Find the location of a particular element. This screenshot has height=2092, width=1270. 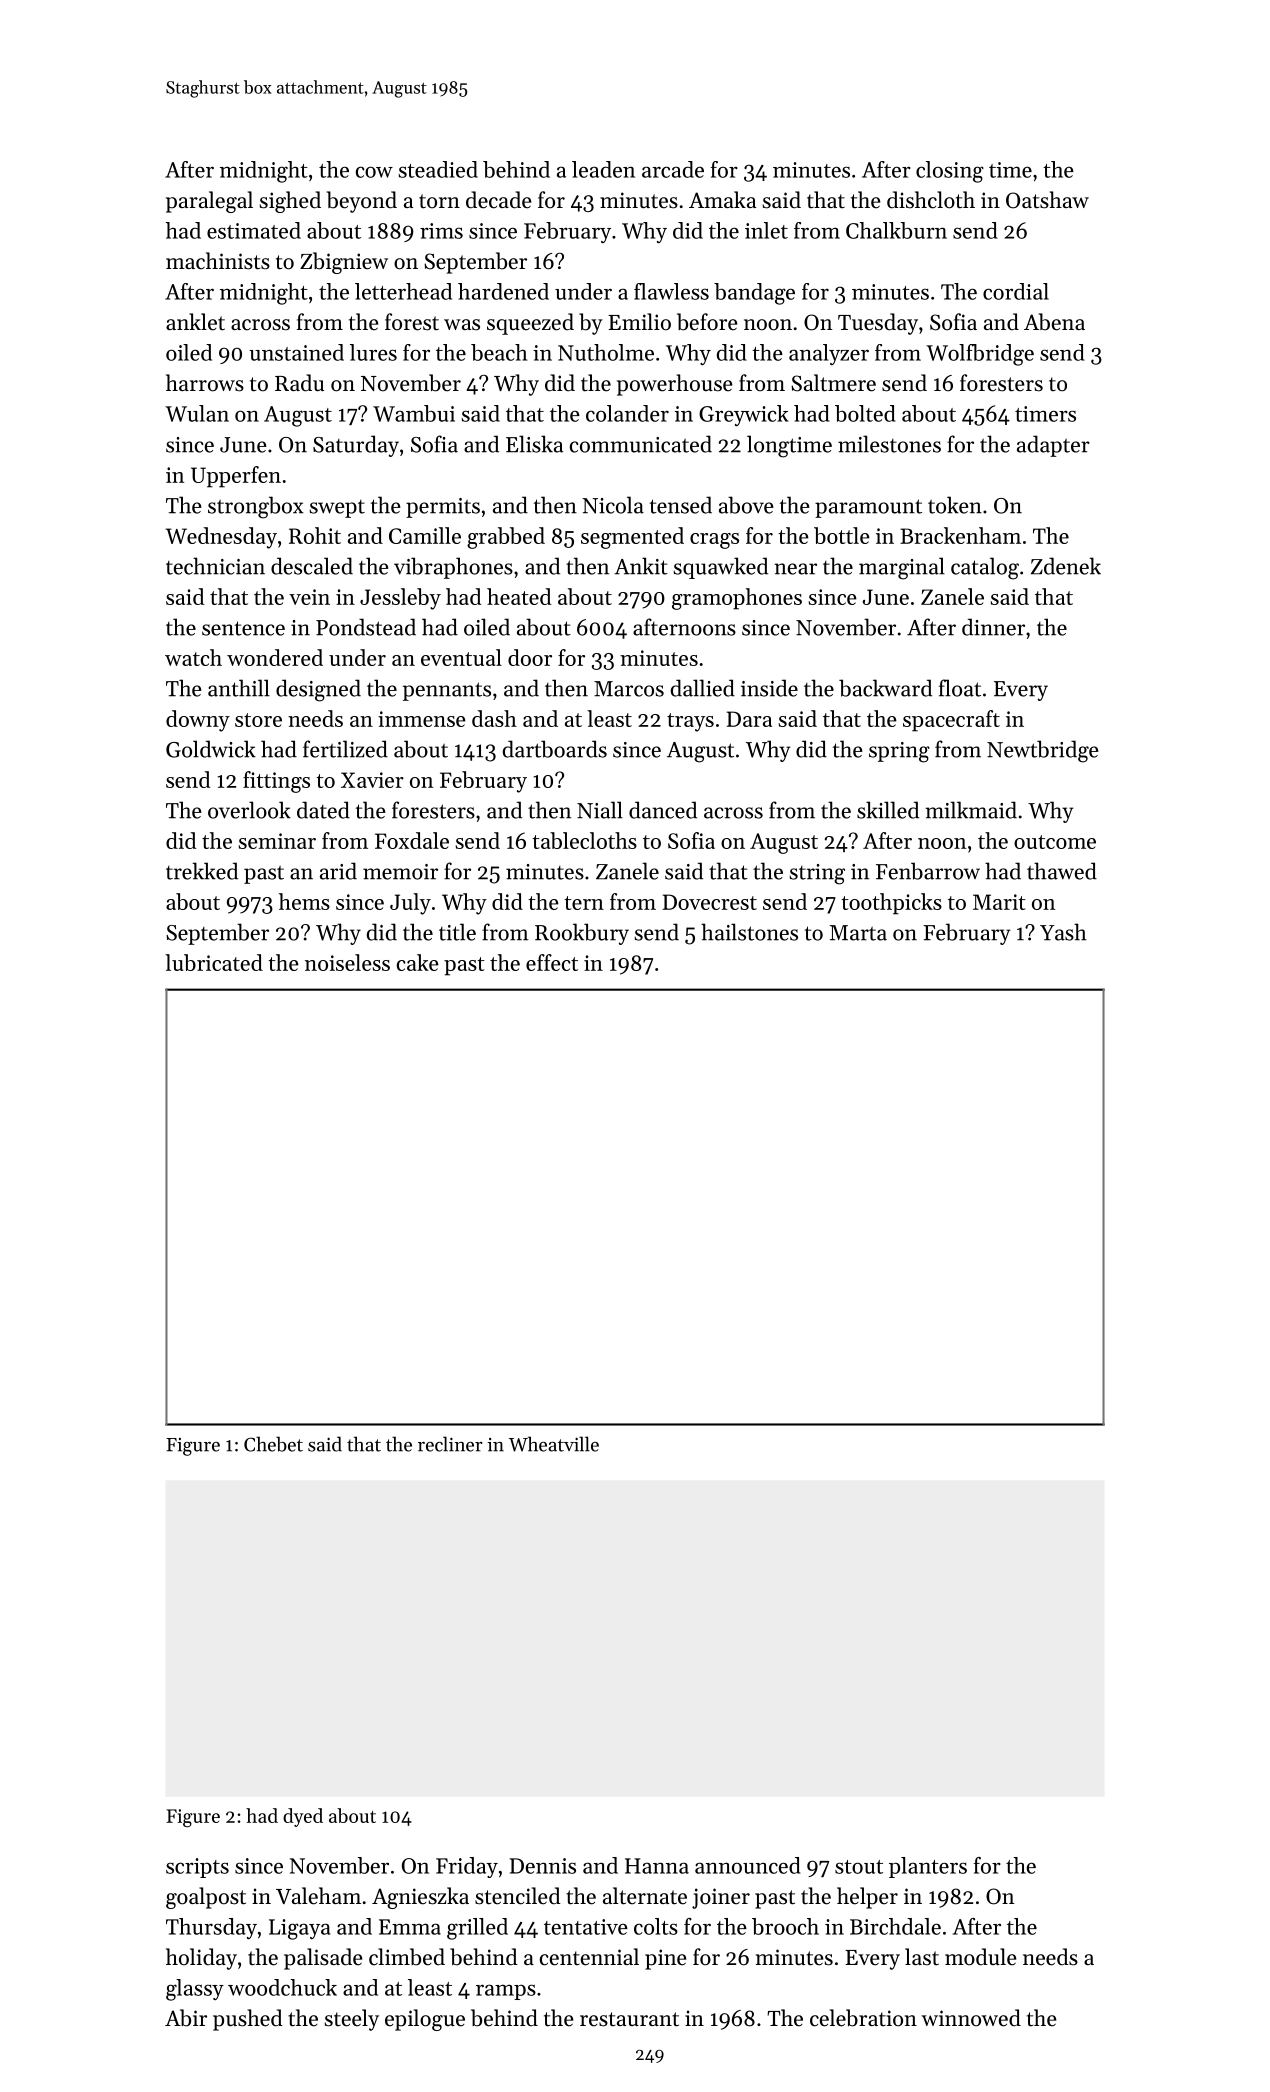

Yash is located at coordinates (1063, 932).
